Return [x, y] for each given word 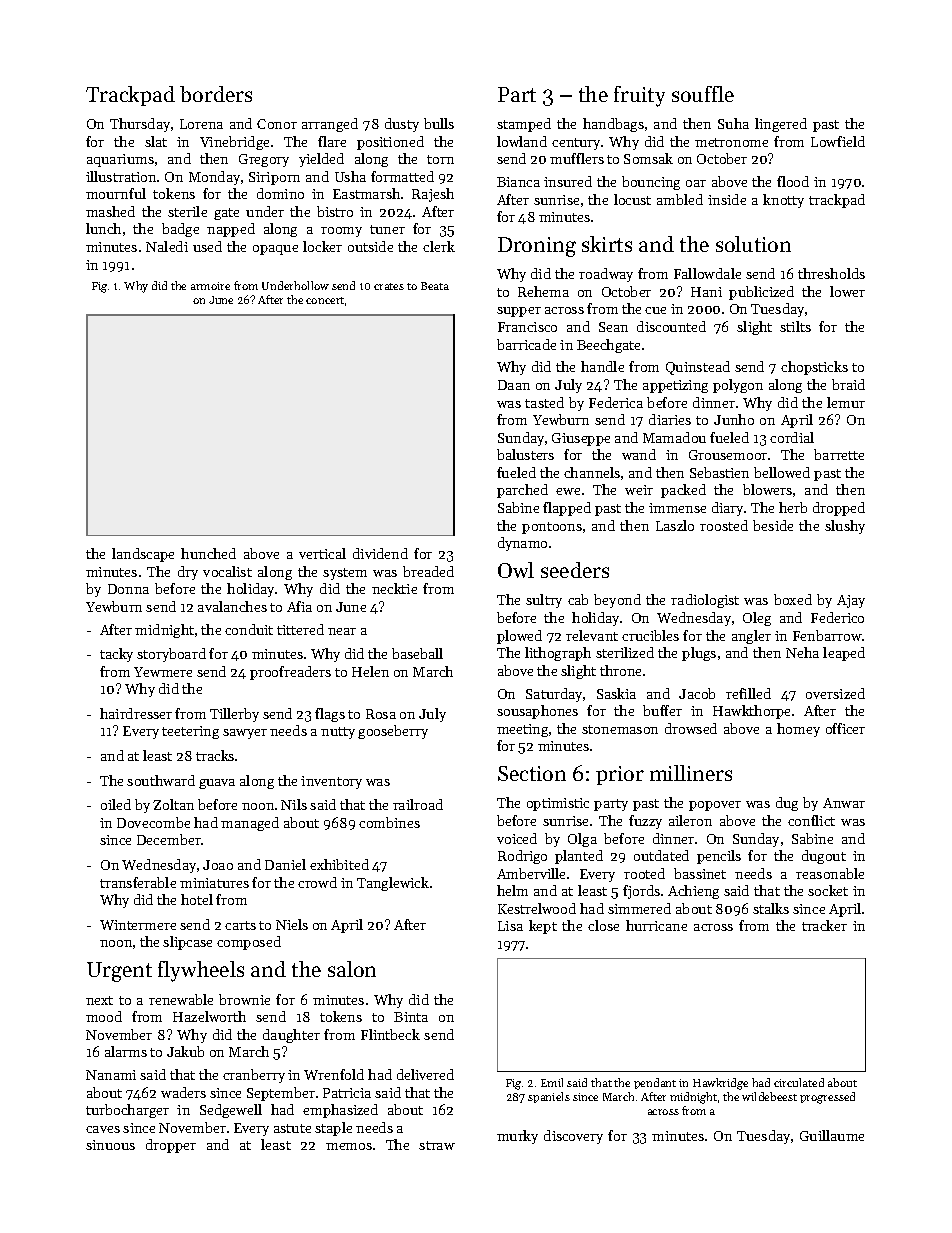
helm [512, 890]
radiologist [705, 601]
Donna [128, 589]
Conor [277, 124]
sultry [544, 601]
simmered [639, 908]
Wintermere [138, 925]
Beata [435, 286]
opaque [275, 250]
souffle [703, 94]
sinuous [110, 1145]
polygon [738, 386]
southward [161, 780]
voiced [517, 838]
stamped [524, 125]
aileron [690, 820]
